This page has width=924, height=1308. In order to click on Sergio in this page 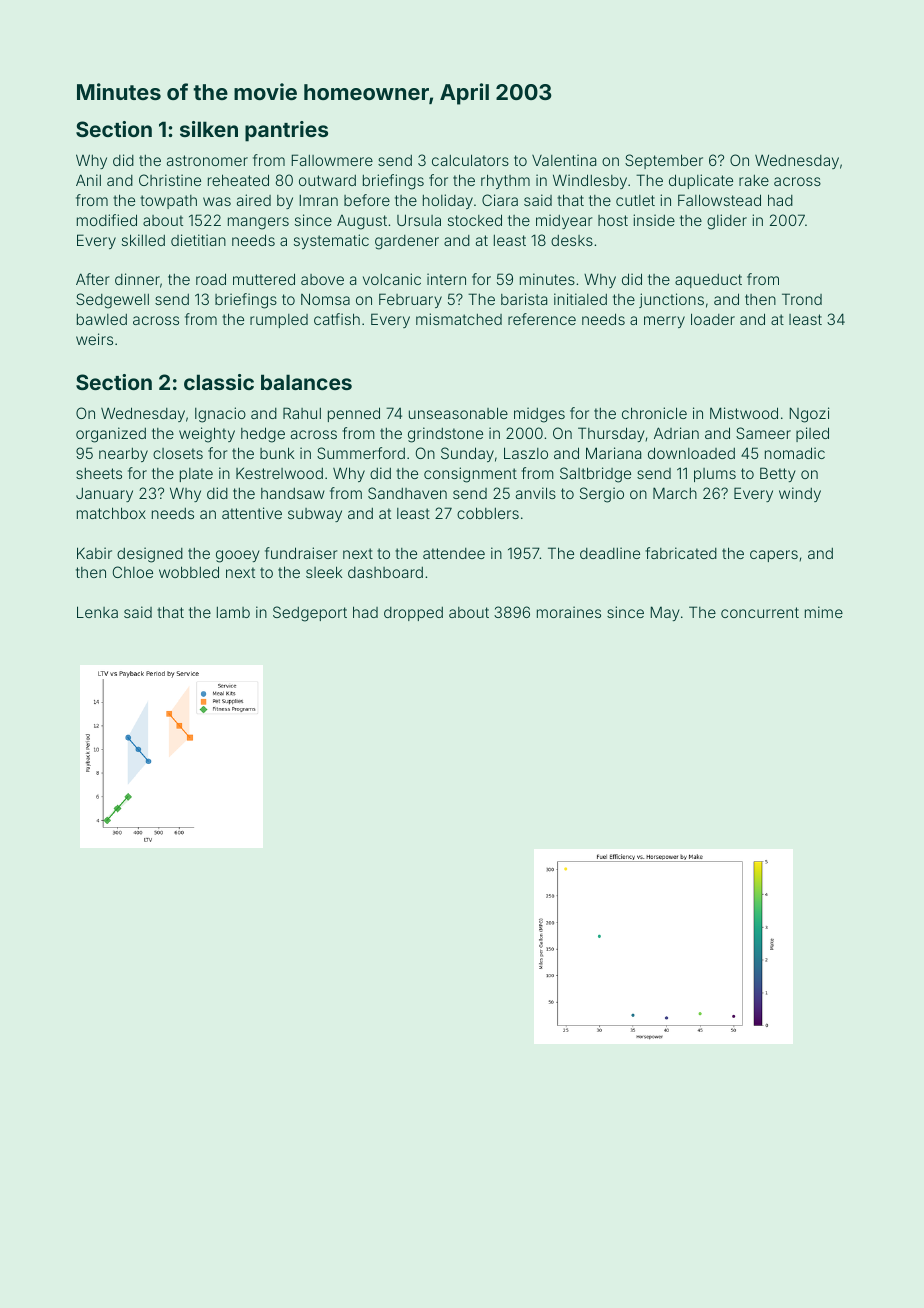, I will do `click(602, 495)`.
